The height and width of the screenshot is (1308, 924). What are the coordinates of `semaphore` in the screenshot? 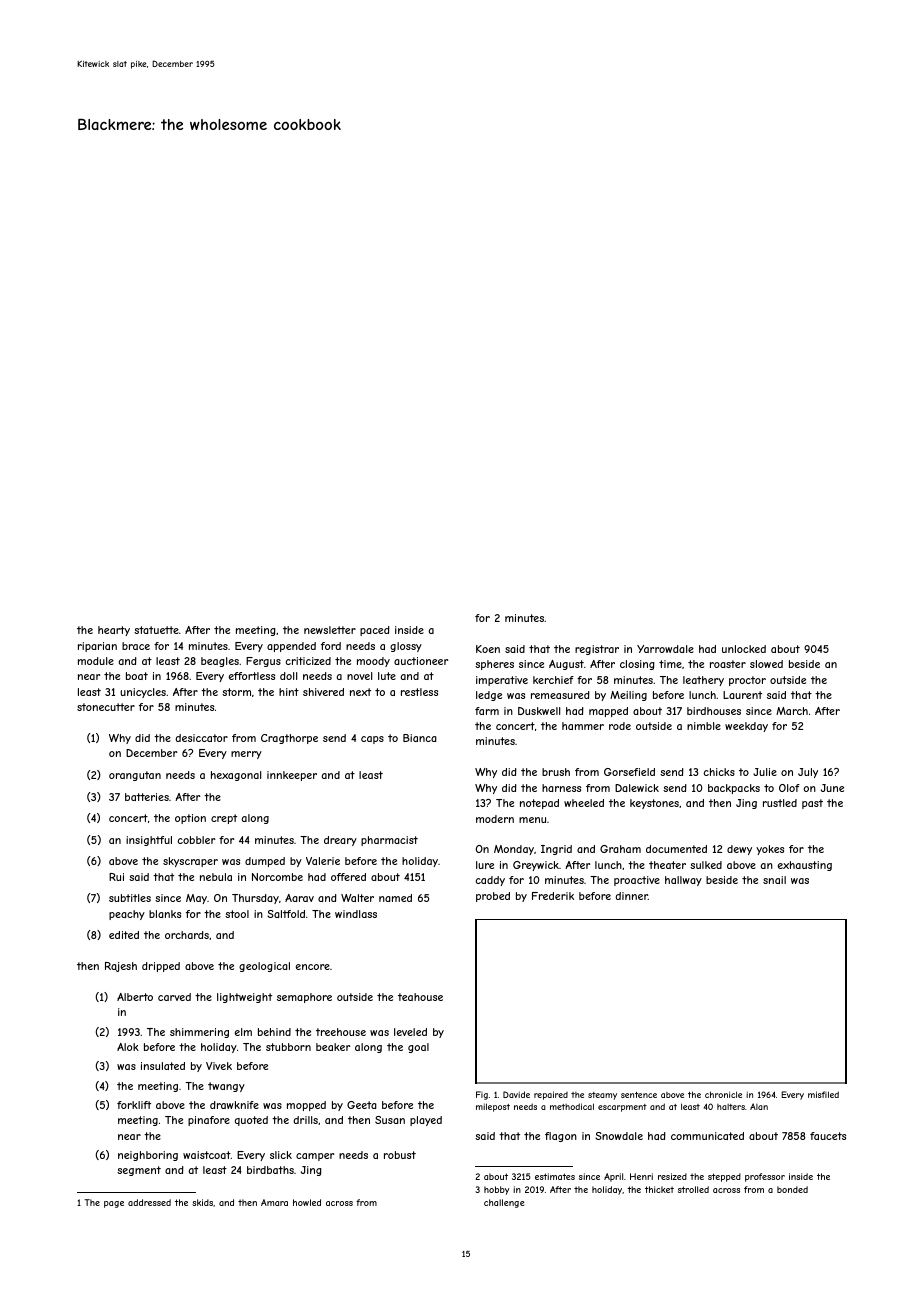 It's located at (304, 998).
